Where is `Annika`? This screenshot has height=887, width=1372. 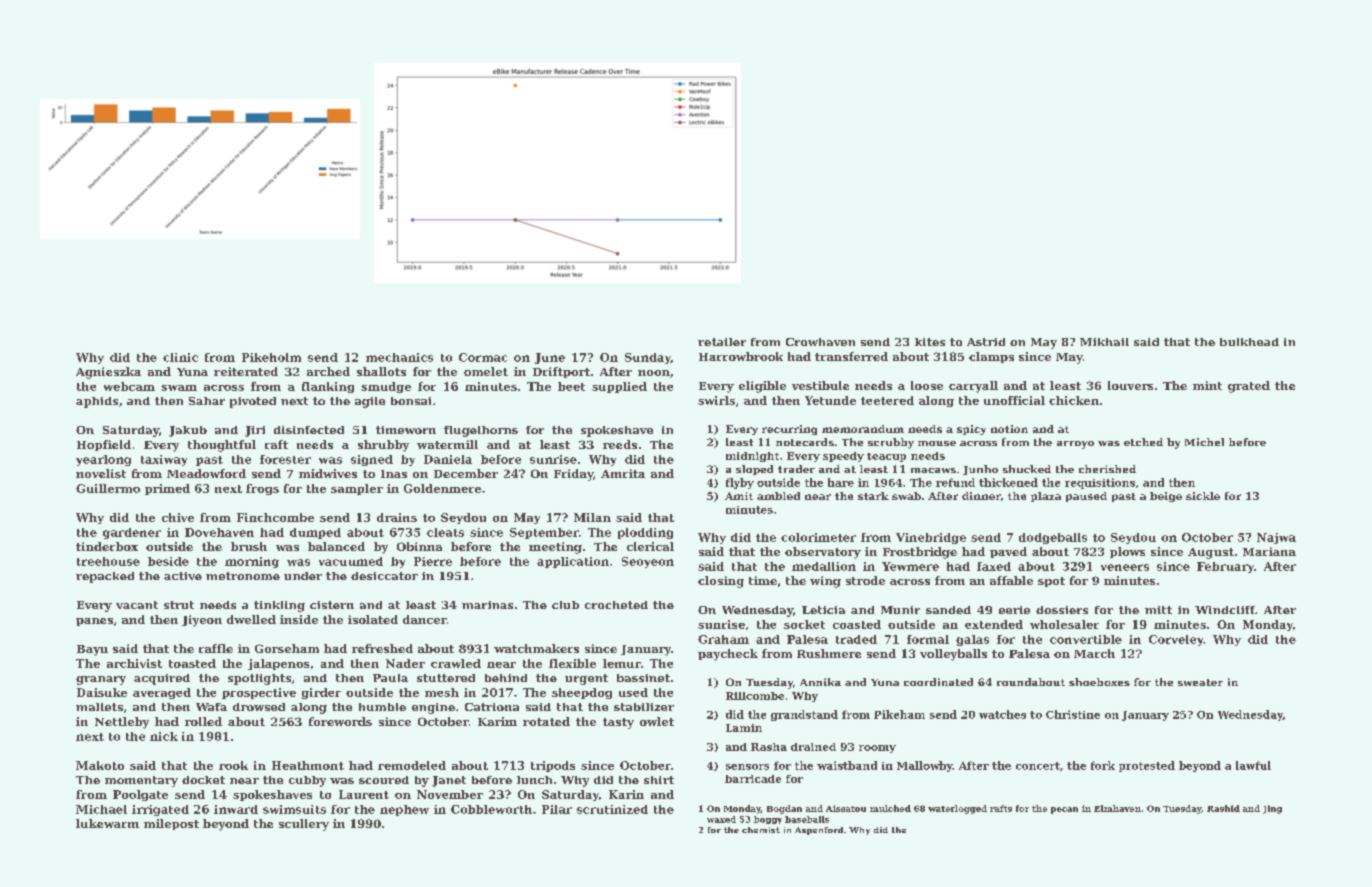
Annika is located at coordinates (820, 682).
